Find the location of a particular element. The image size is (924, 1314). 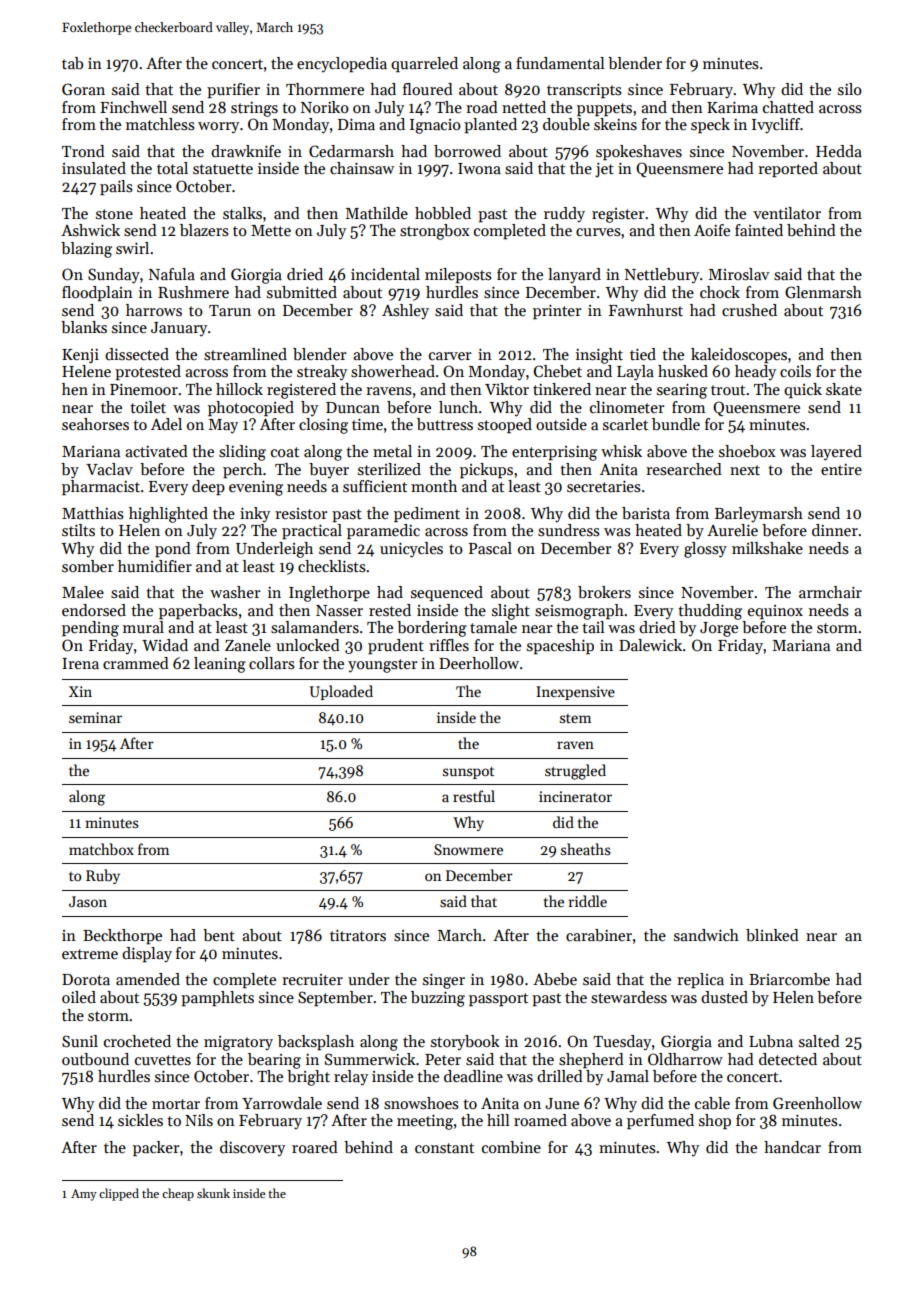

leaning is located at coordinates (220, 665).
